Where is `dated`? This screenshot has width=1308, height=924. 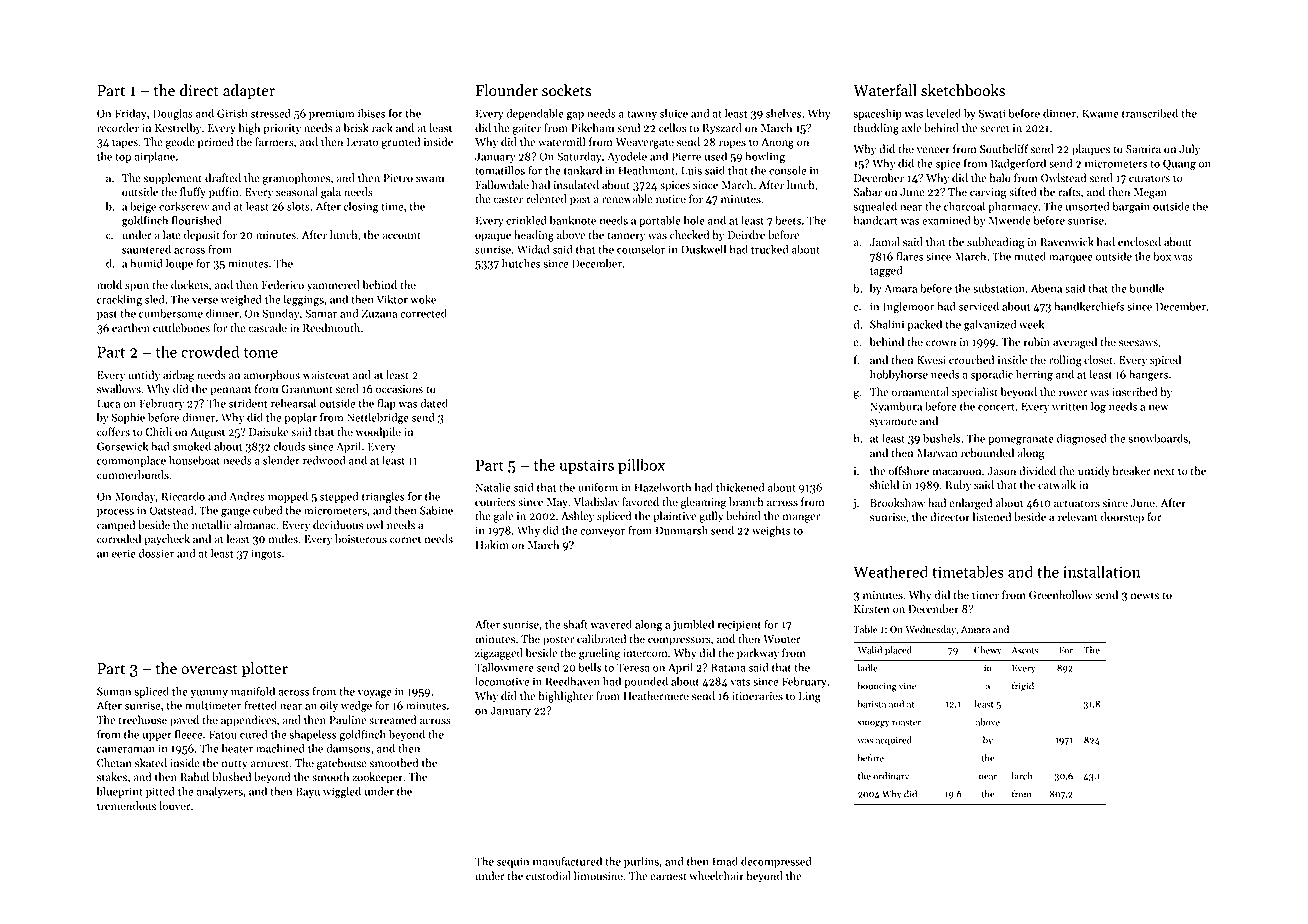
dated is located at coordinates (434, 403).
